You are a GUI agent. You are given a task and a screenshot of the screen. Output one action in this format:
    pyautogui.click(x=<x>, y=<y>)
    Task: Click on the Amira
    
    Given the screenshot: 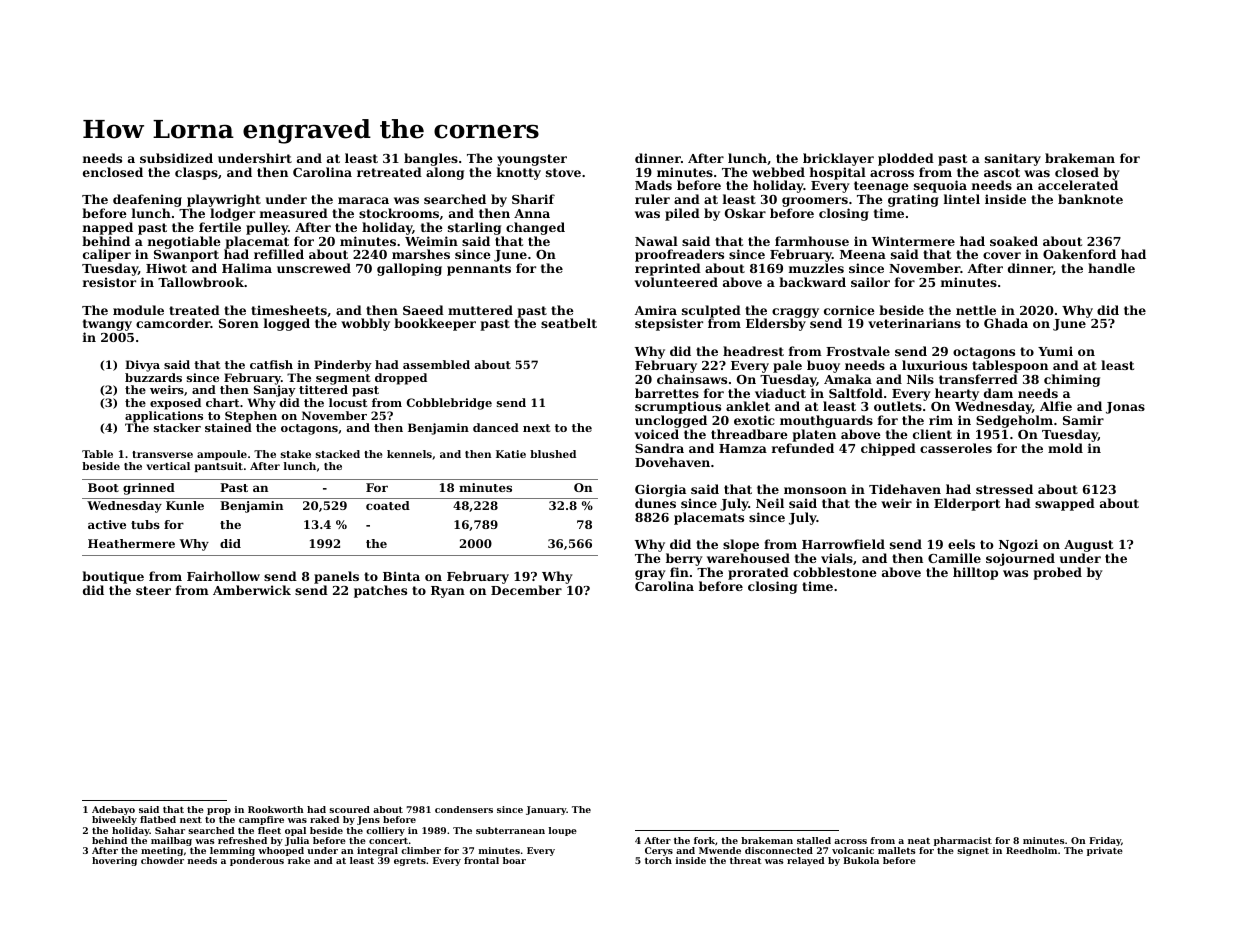 What is the action you would take?
    pyautogui.click(x=655, y=310)
